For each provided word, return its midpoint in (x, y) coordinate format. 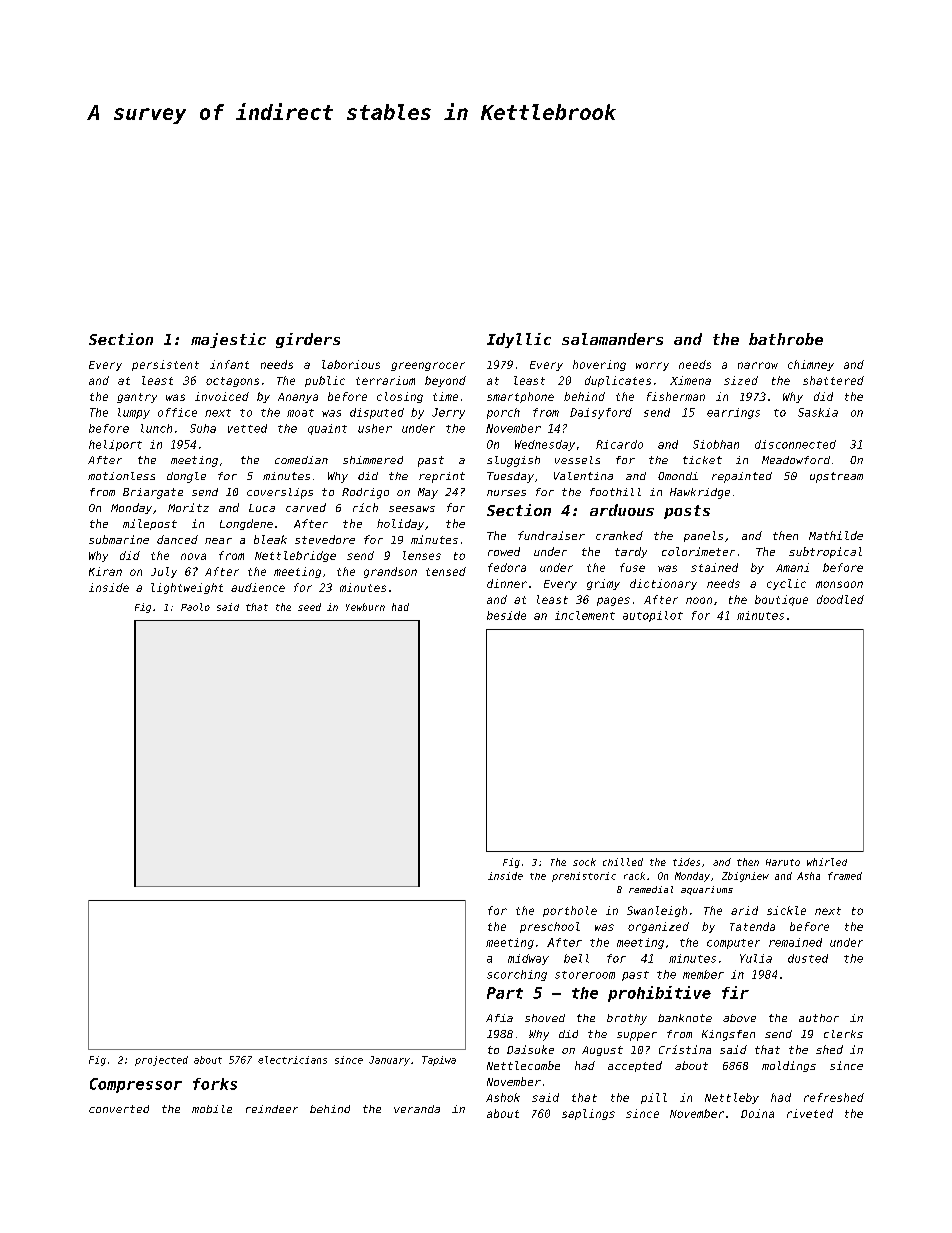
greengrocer (428, 366)
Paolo (195, 607)
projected (161, 1061)
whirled (827, 862)
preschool (550, 927)
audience (258, 587)
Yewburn (365, 607)
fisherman (676, 396)
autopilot (653, 616)
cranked (619, 535)
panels (703, 536)
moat (300, 413)
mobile (212, 1109)
